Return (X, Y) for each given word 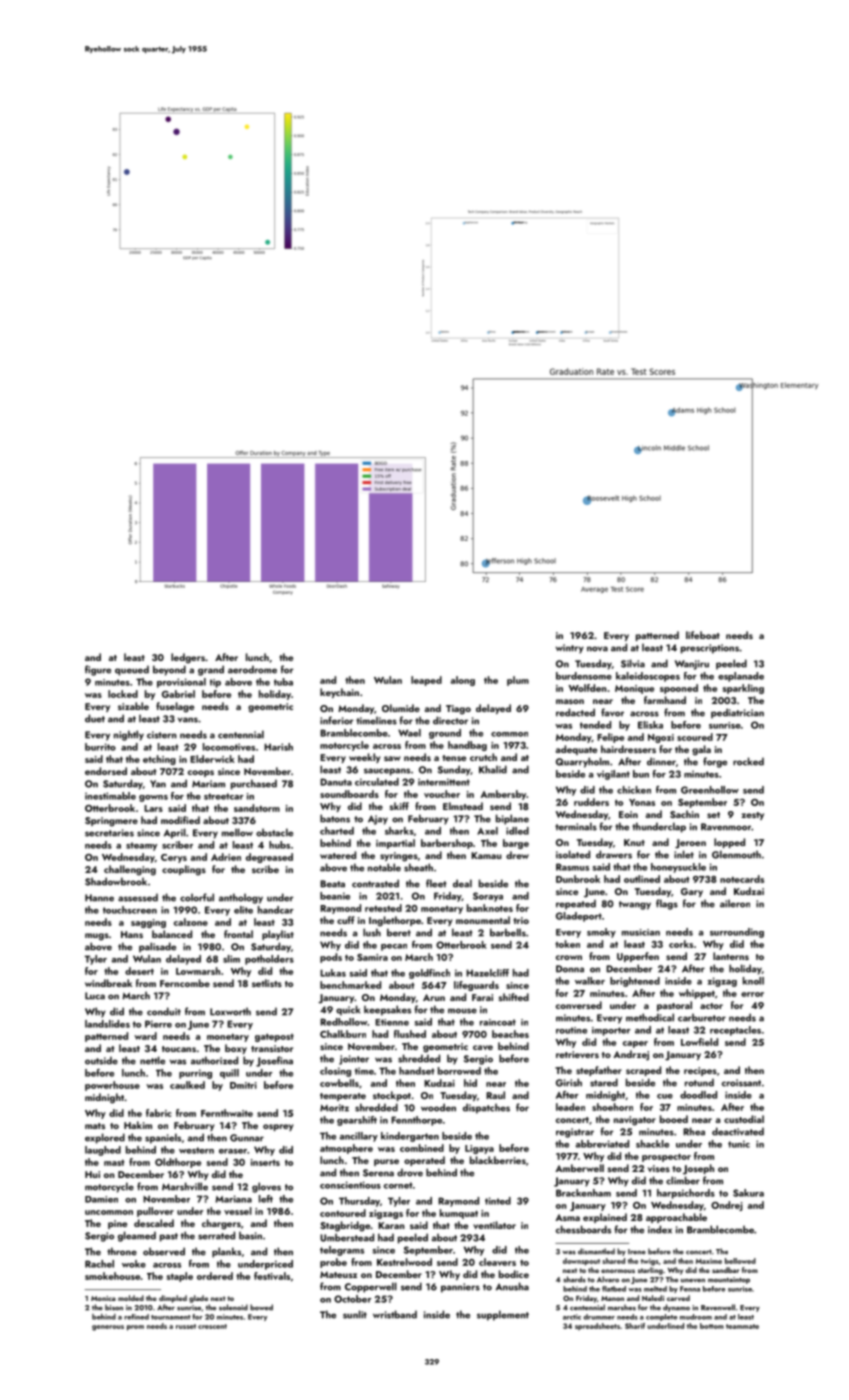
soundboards (349, 794)
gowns (153, 798)
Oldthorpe (178, 1163)
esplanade (741, 677)
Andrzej (631, 1055)
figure (98, 670)
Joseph (698, 1169)
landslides (107, 1024)
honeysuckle (678, 868)
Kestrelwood (404, 1262)
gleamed (137, 1236)
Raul (495, 1095)
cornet (398, 1185)
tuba (283, 682)
